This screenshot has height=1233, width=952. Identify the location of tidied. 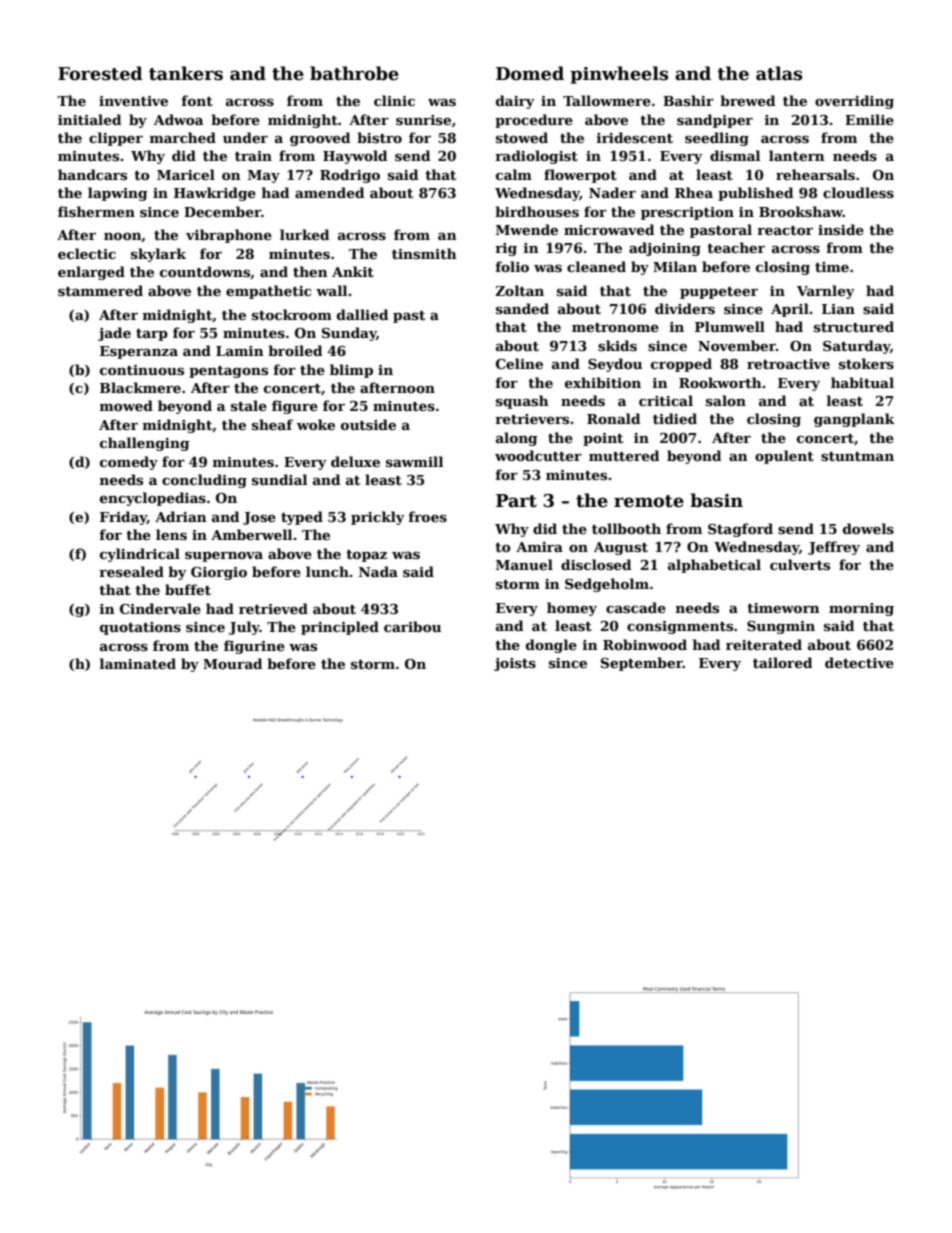
(675, 418).
